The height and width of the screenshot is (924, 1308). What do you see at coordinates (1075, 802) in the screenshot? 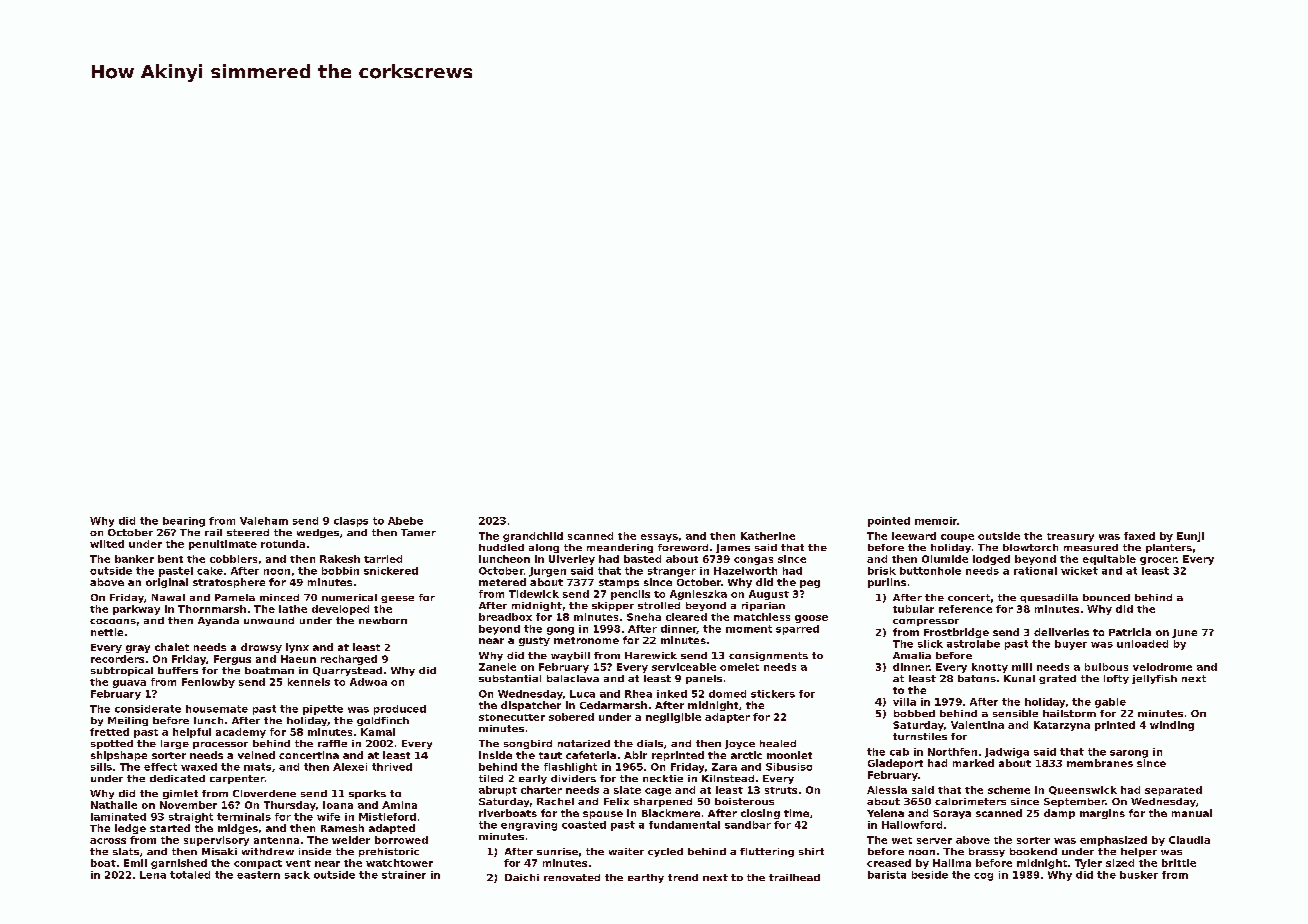
I see `September` at bounding box center [1075, 802].
